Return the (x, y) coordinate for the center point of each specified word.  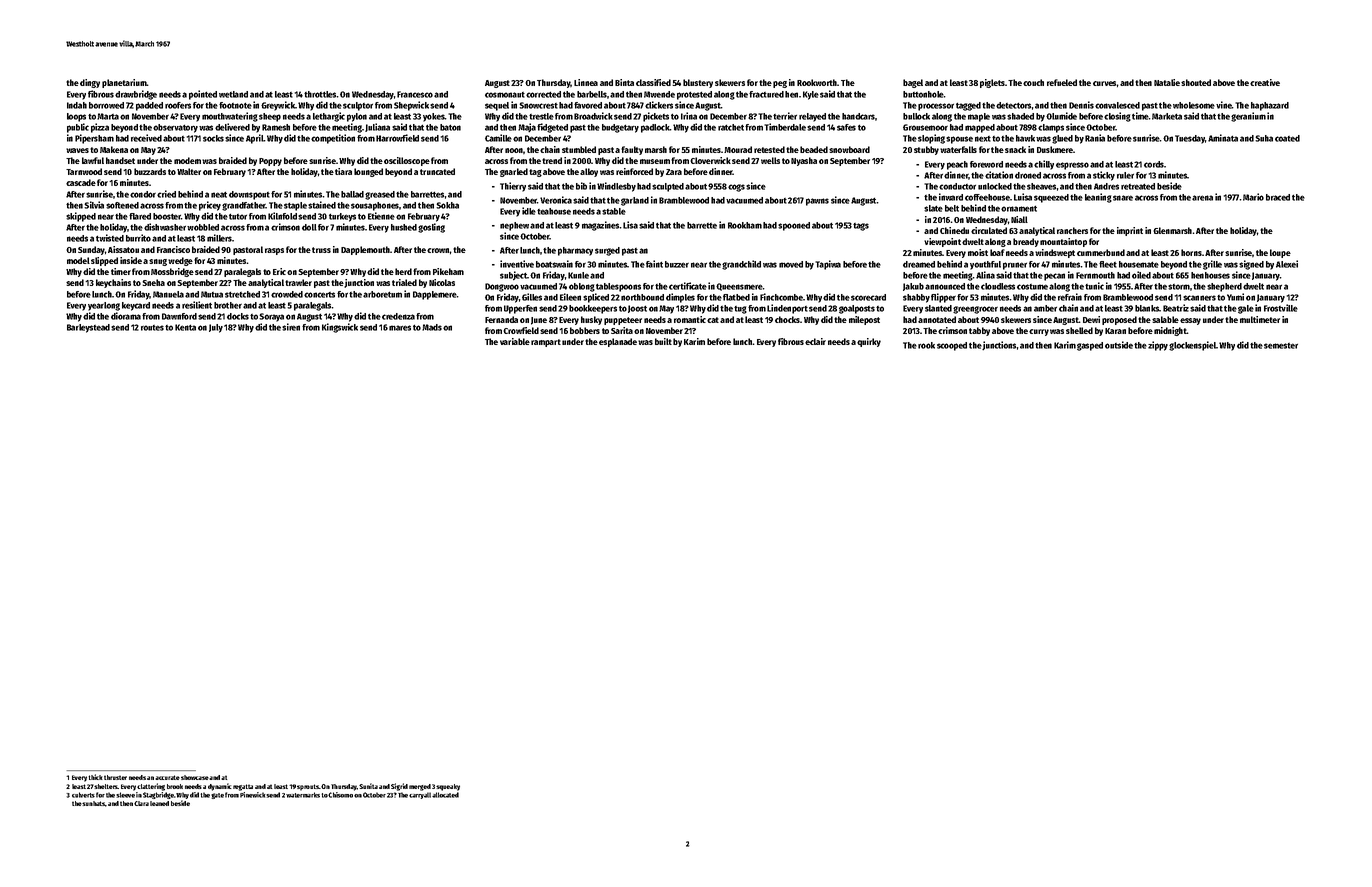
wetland (233, 94)
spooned (794, 226)
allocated (445, 795)
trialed (404, 282)
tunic (1094, 286)
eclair (815, 341)
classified (653, 82)
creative (1265, 82)
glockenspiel (1192, 346)
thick (95, 777)
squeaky (448, 787)
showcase (195, 777)
